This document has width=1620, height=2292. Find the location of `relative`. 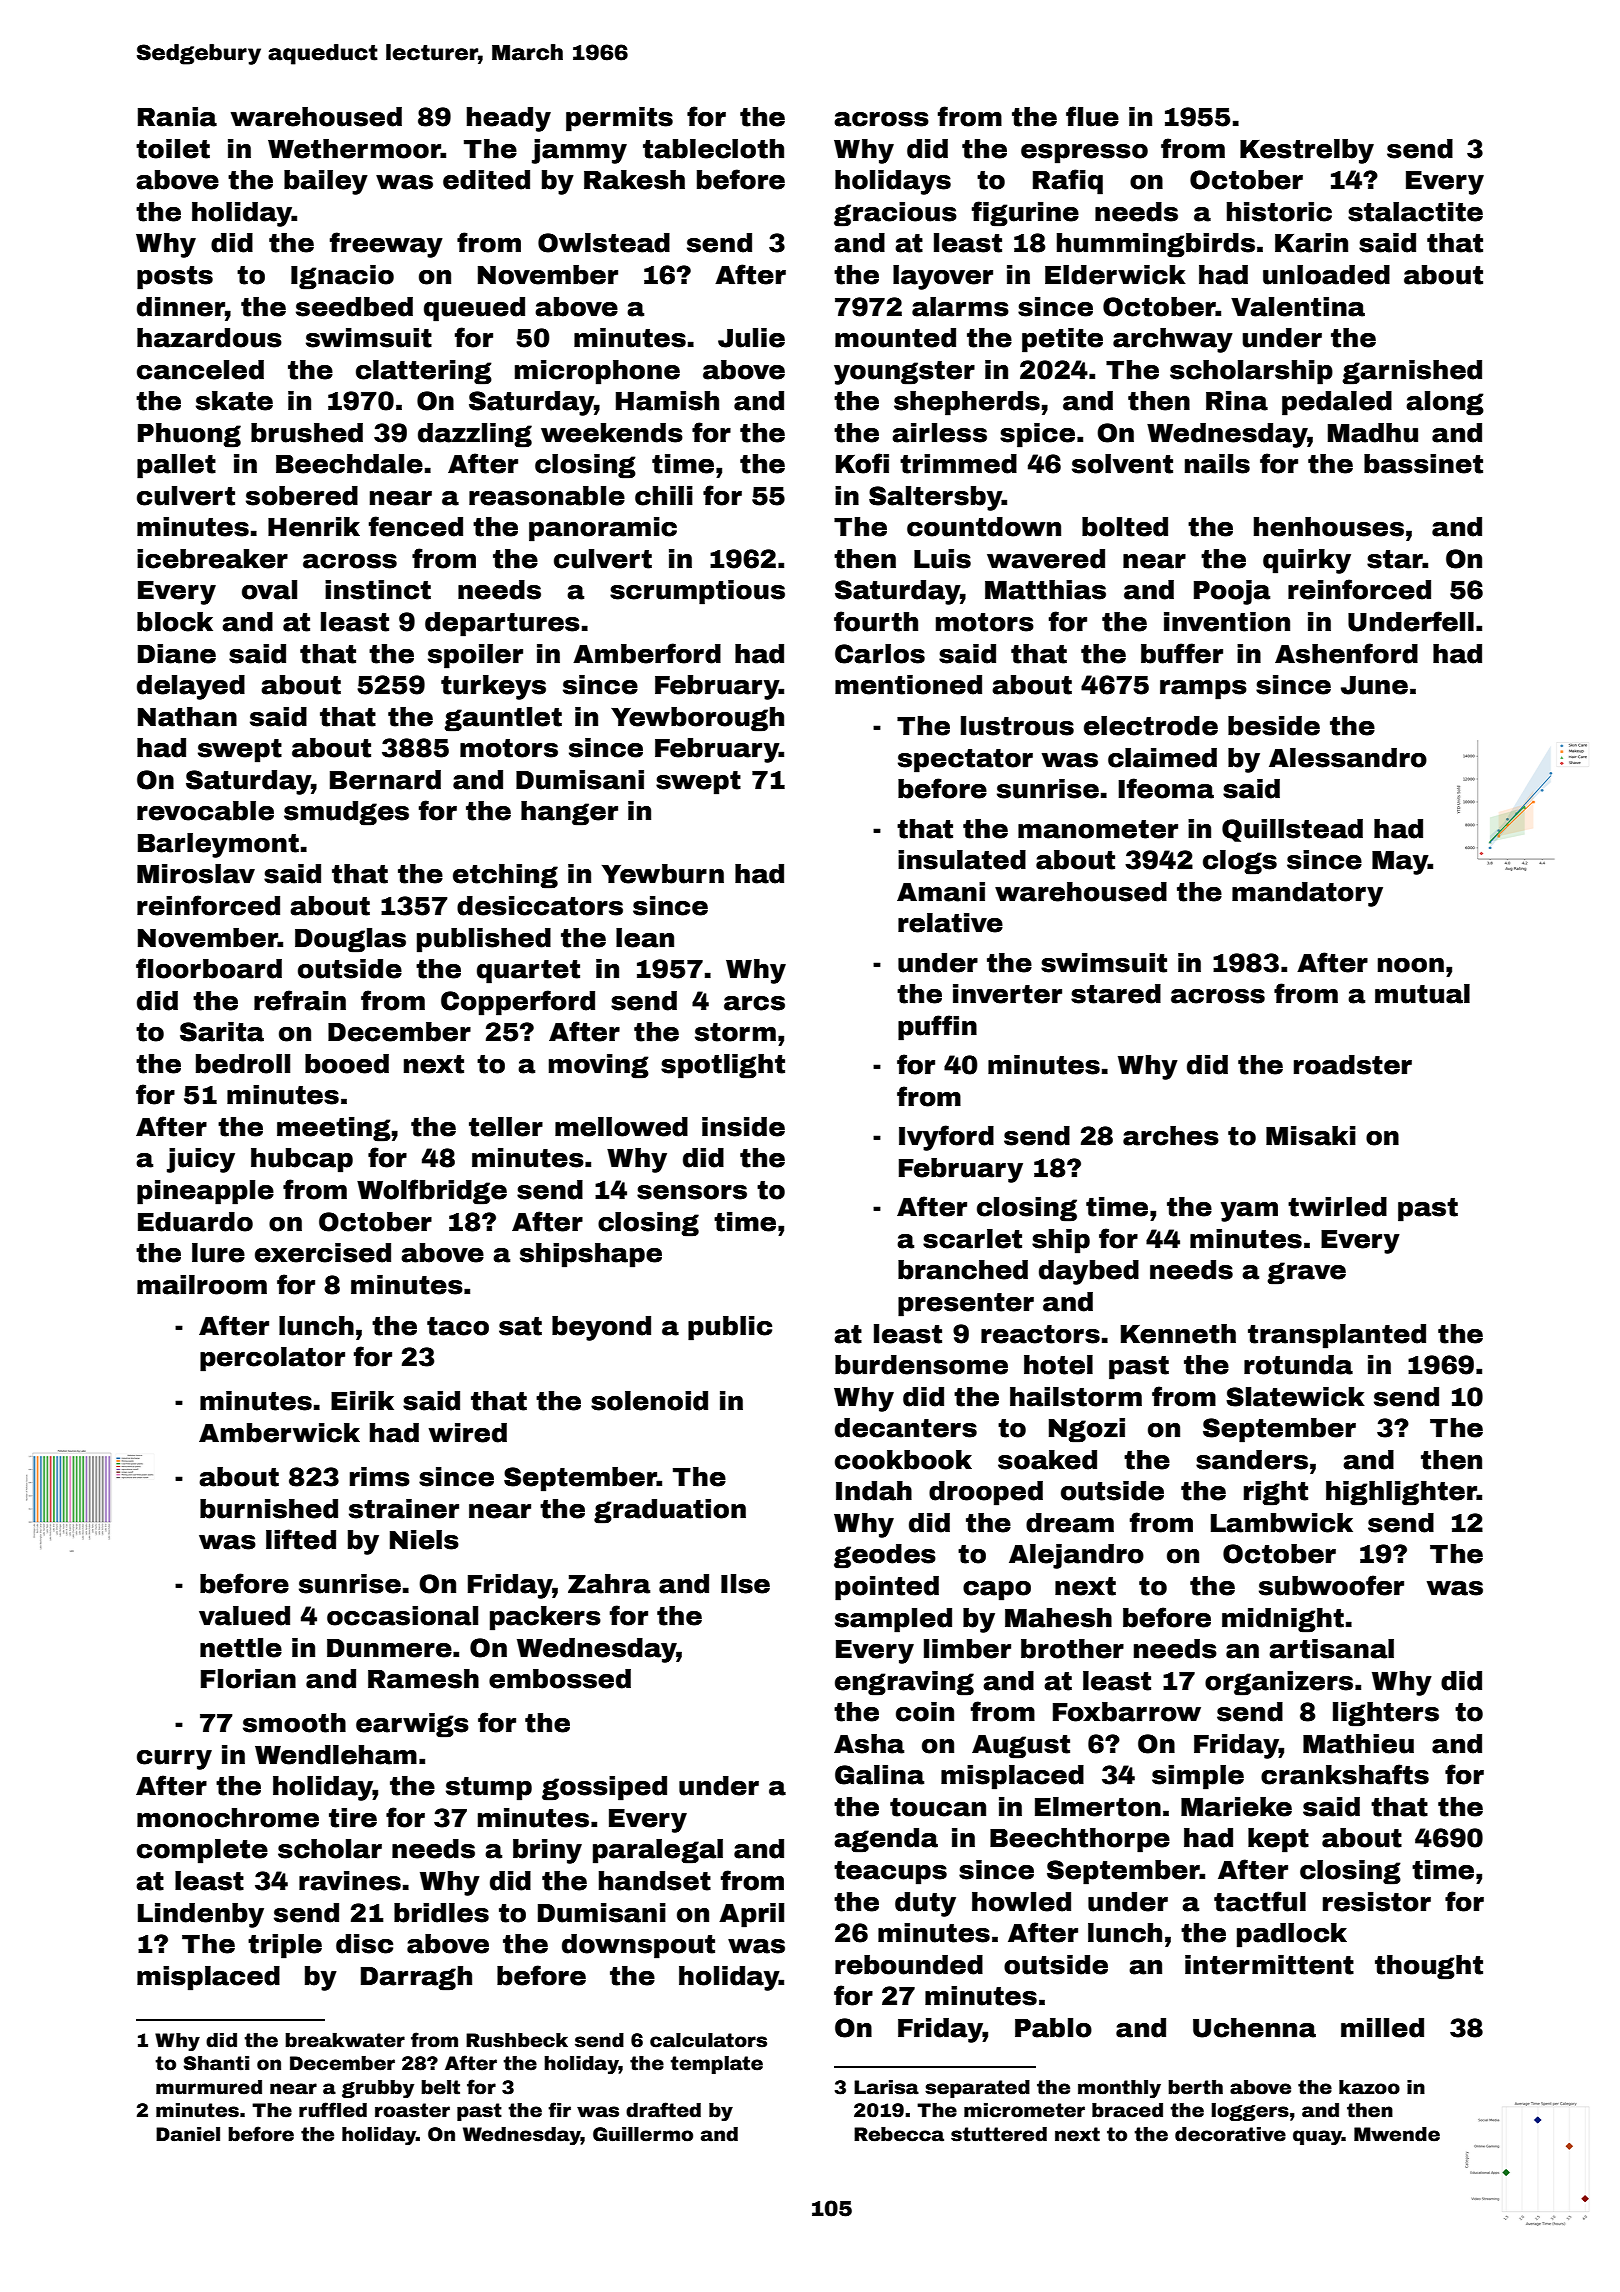

relative is located at coordinates (950, 923).
